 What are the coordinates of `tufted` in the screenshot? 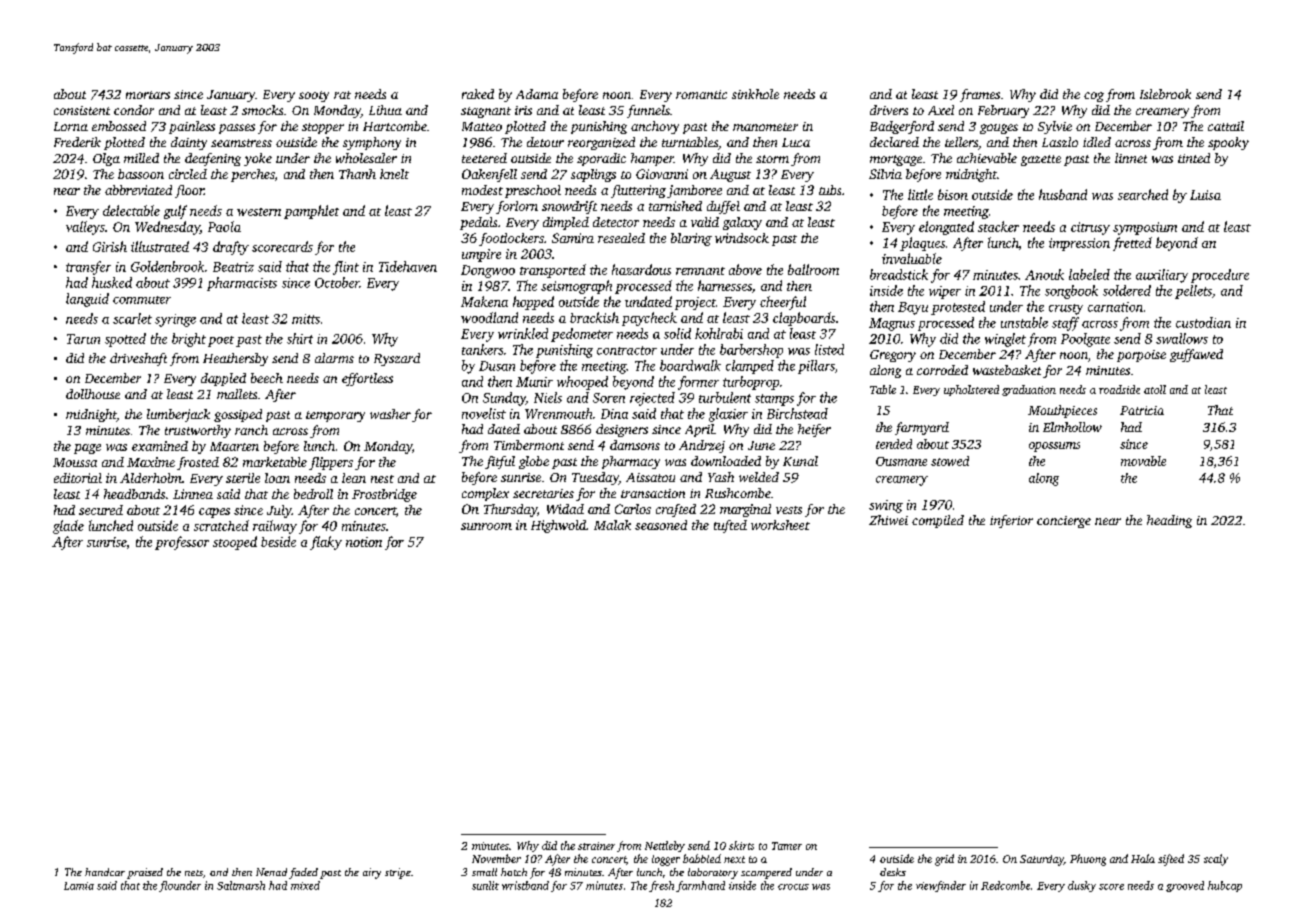 It's located at (730, 526).
